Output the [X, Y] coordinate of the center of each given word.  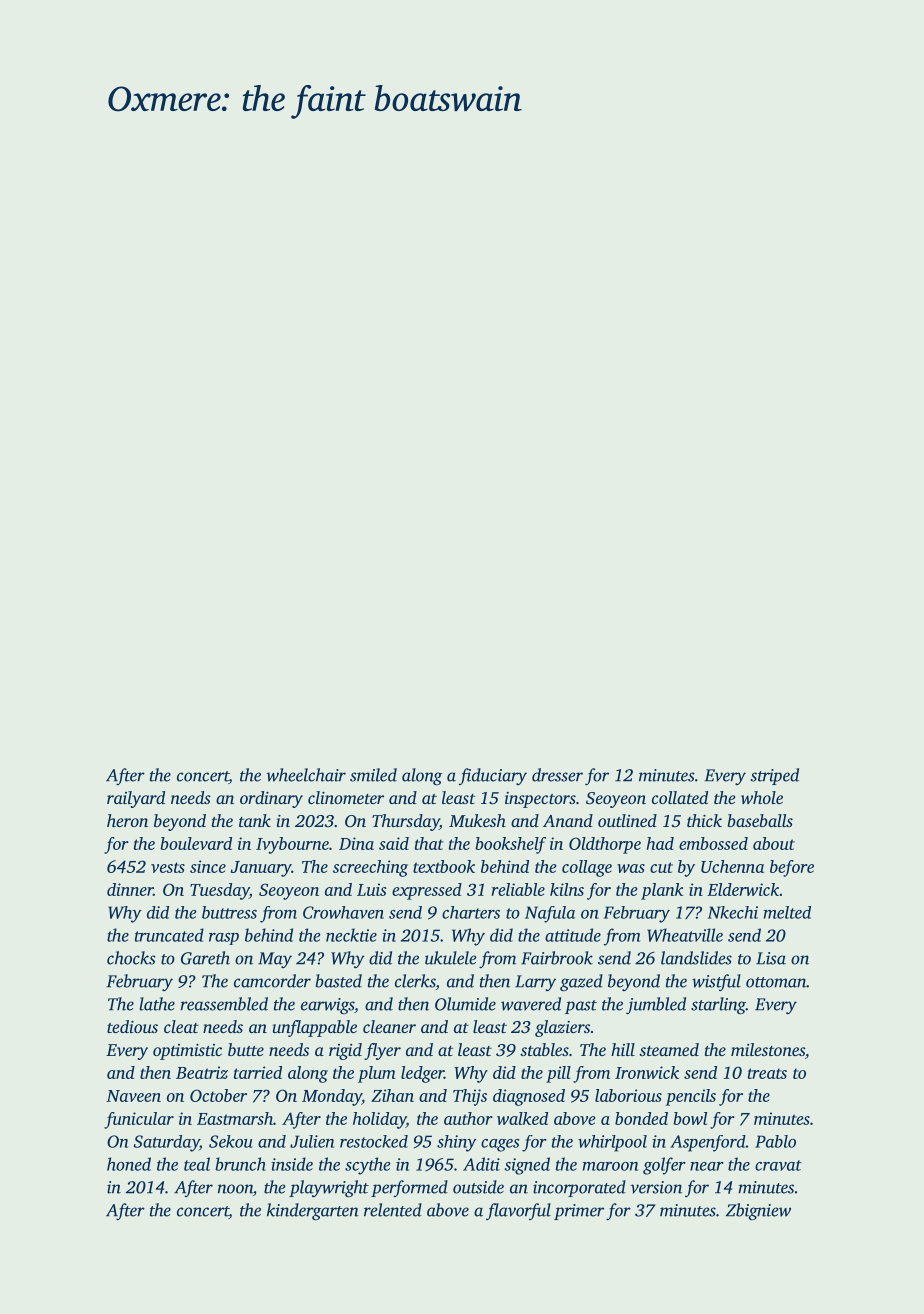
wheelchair [306, 775]
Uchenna [732, 866]
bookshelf [510, 845]
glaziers [562, 1028]
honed [129, 1164]
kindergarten [313, 1212]
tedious [132, 1026]
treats [767, 1073]
